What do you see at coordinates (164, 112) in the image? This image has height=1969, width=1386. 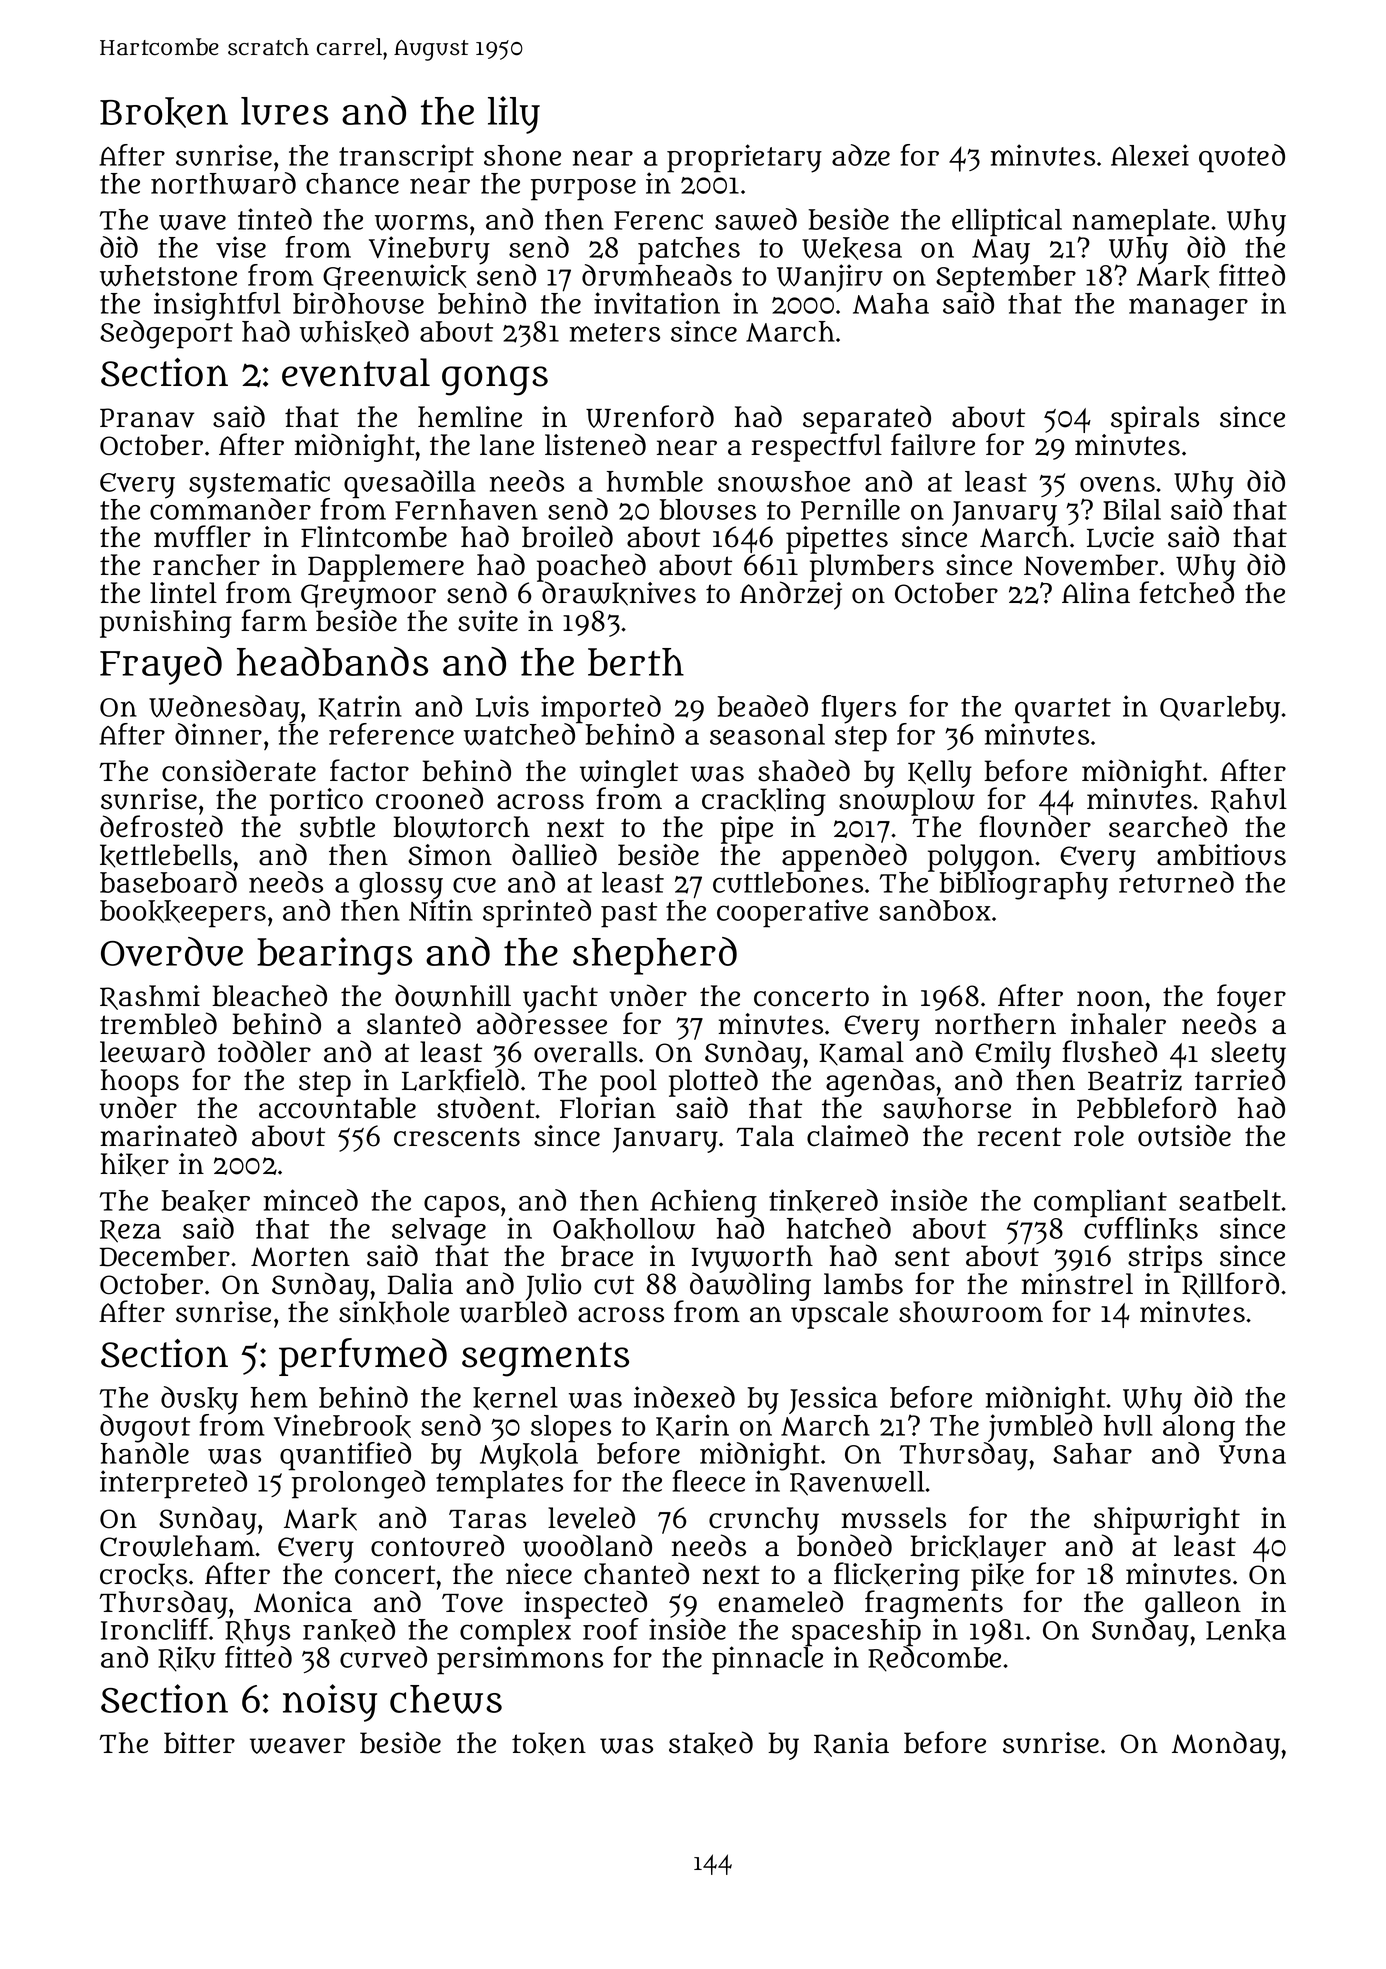 I see `Broken` at bounding box center [164, 112].
